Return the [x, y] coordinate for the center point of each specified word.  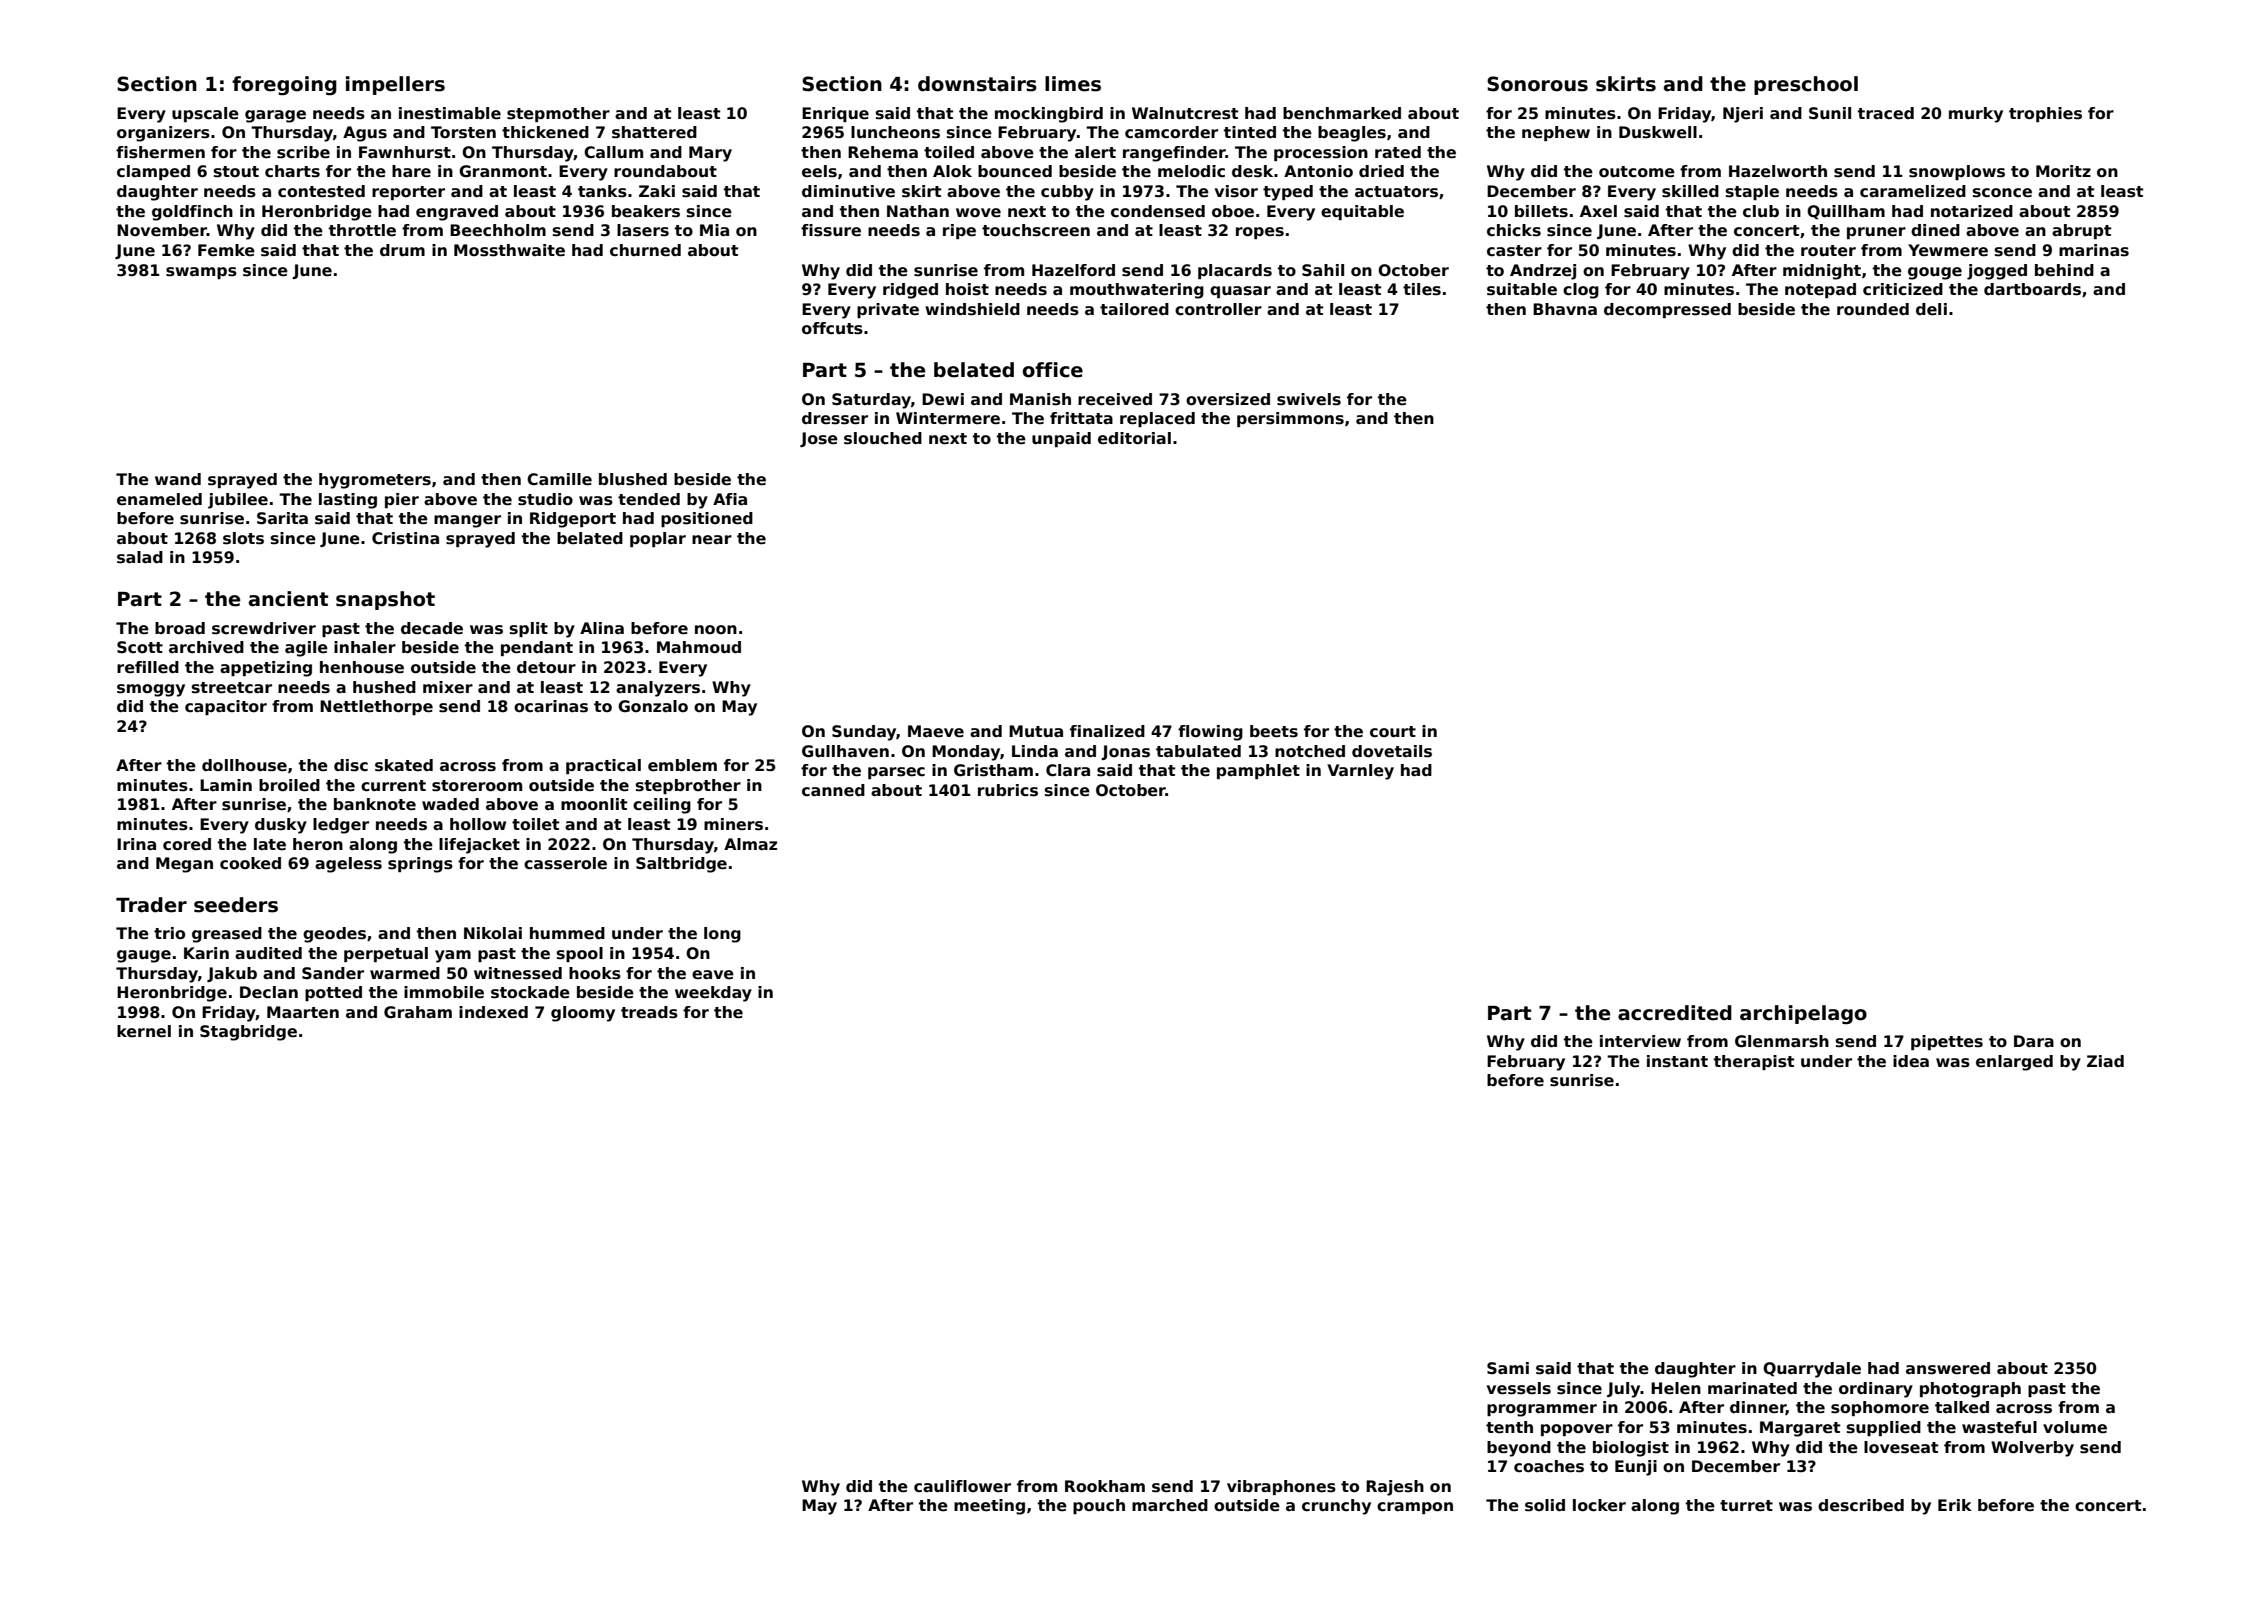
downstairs [977, 84]
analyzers [658, 689]
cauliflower [962, 1486]
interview [1640, 1041]
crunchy [1336, 1507]
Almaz [750, 844]
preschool [1806, 85]
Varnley [1360, 772]
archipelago [1803, 1014]
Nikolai [493, 933]
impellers [395, 85]
